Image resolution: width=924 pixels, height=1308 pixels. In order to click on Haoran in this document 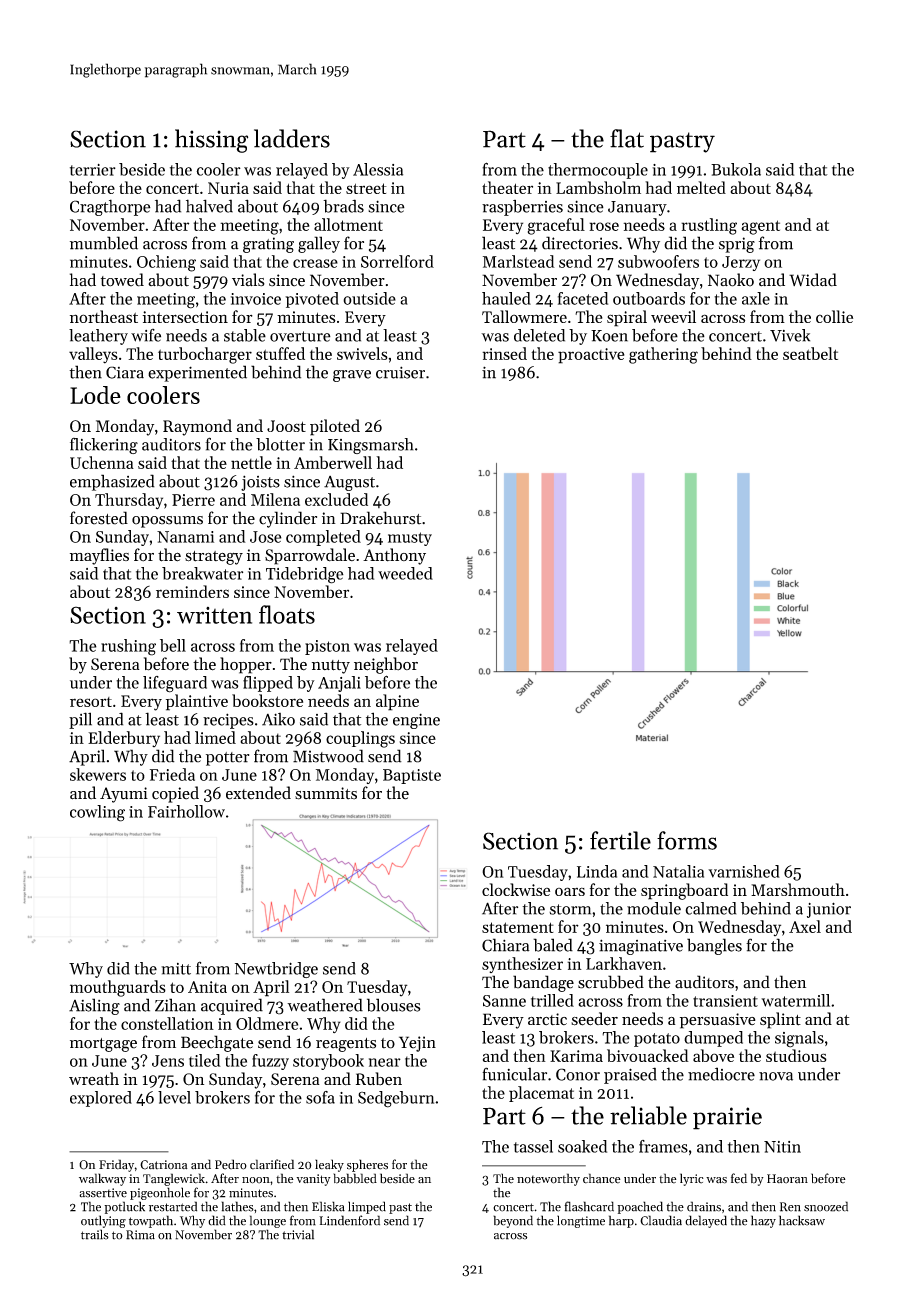, I will do `click(787, 1179)`.
